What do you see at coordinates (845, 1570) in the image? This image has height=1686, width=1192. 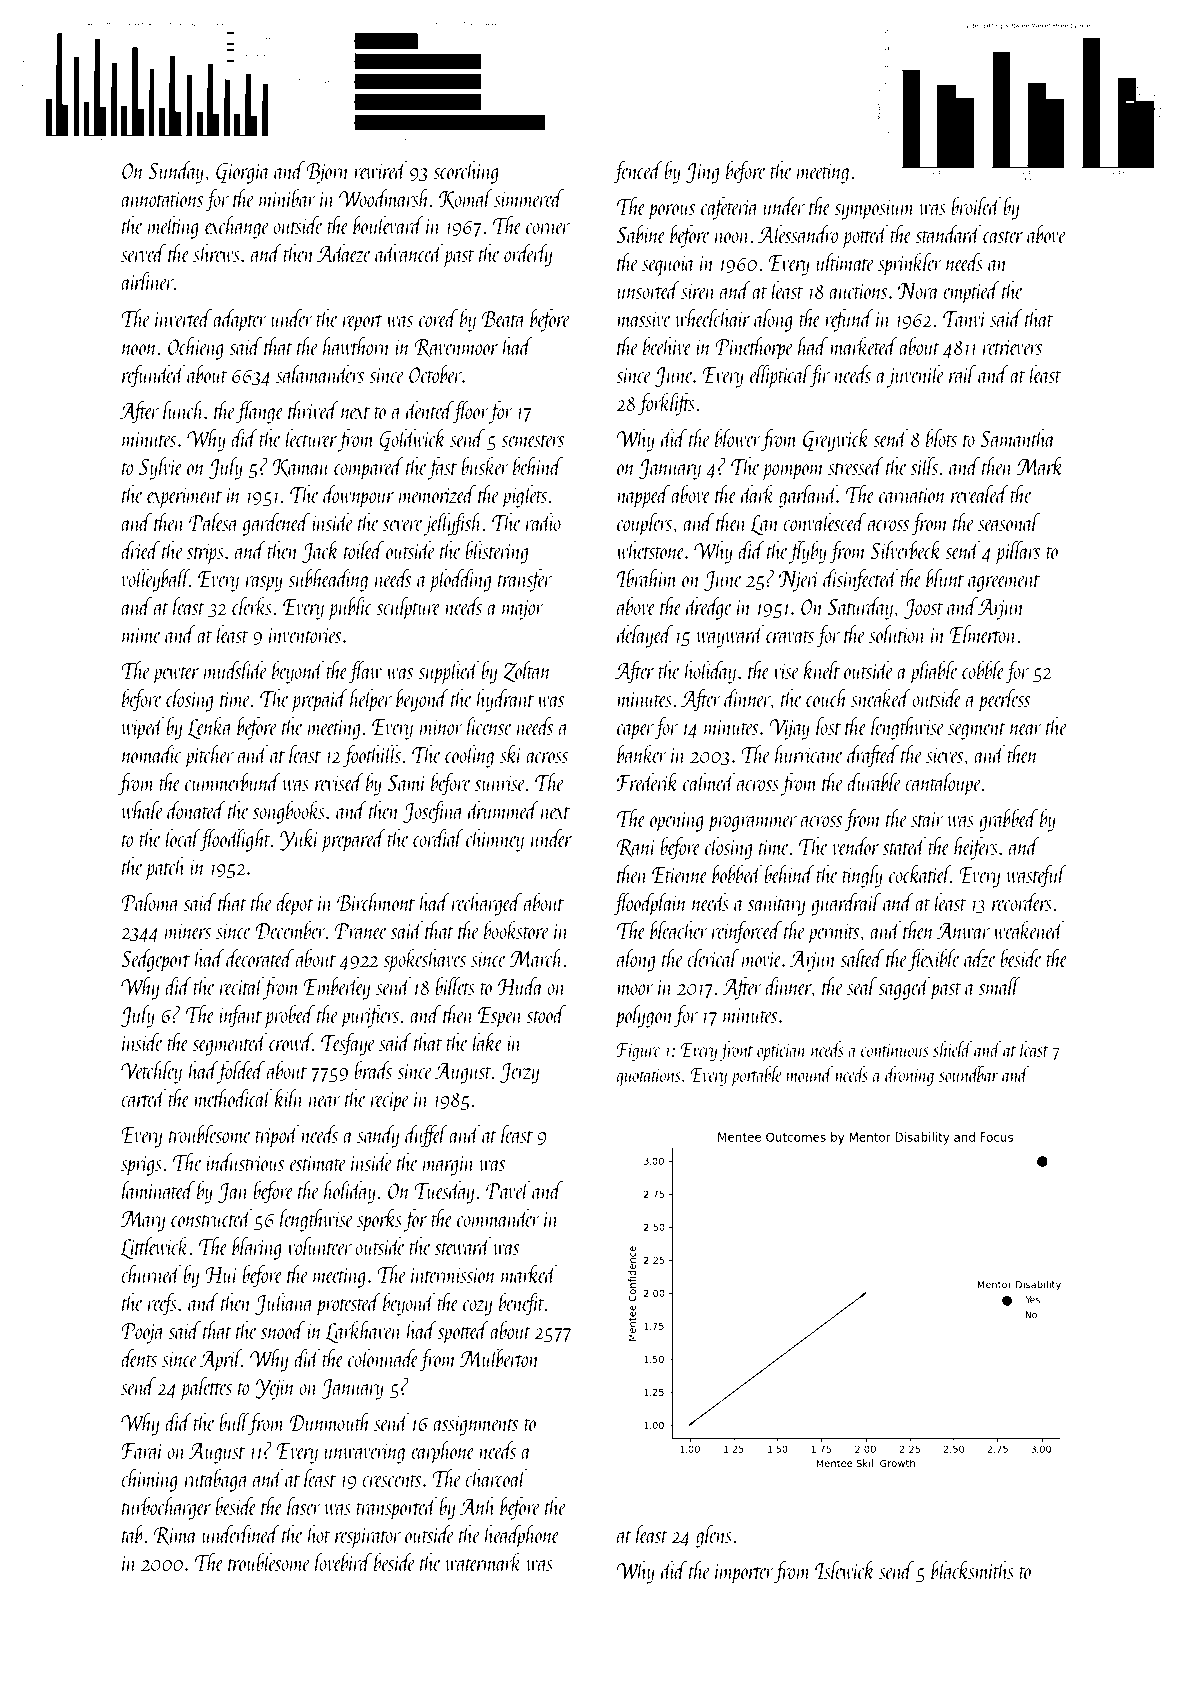 I see `Islewick` at bounding box center [845, 1570].
